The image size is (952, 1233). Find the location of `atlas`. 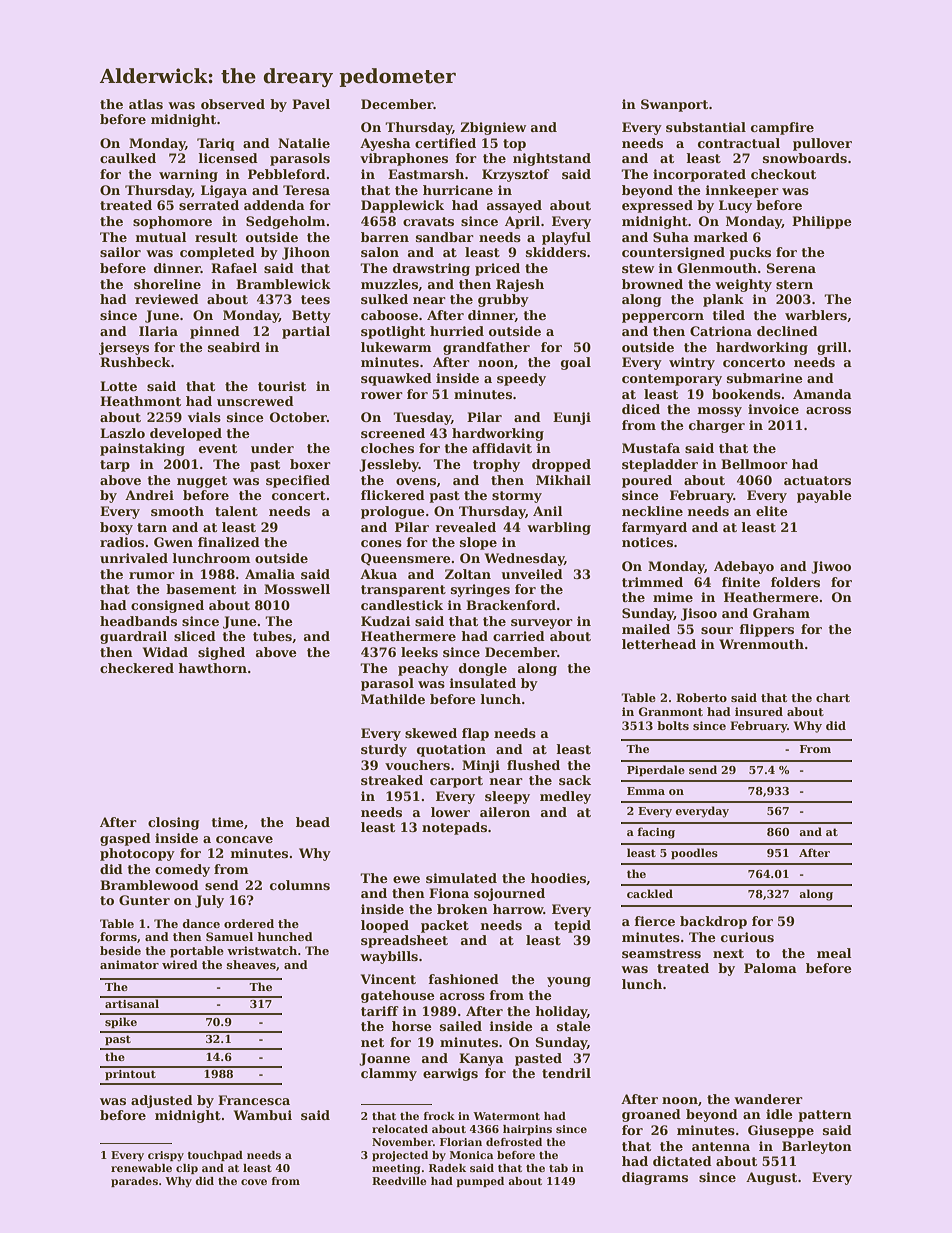

atlas is located at coordinates (146, 104).
